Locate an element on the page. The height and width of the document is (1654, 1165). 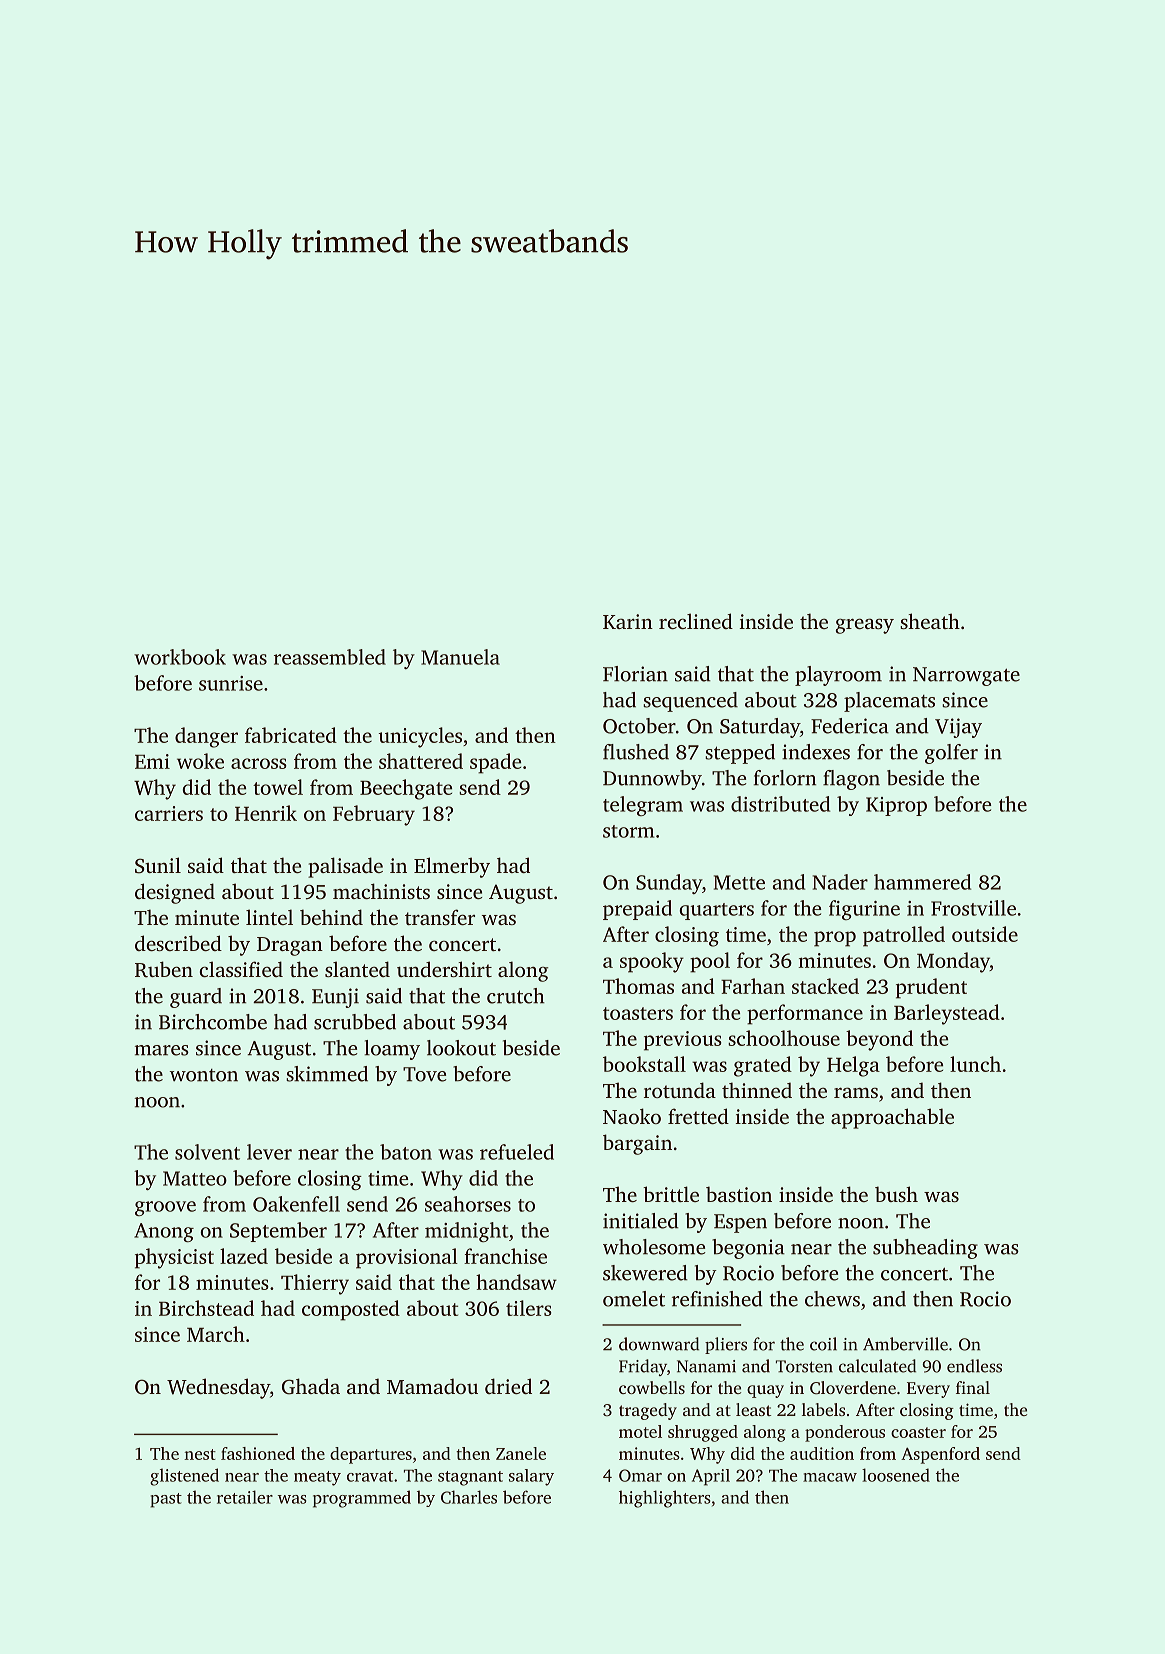
previous is located at coordinates (683, 1041).
